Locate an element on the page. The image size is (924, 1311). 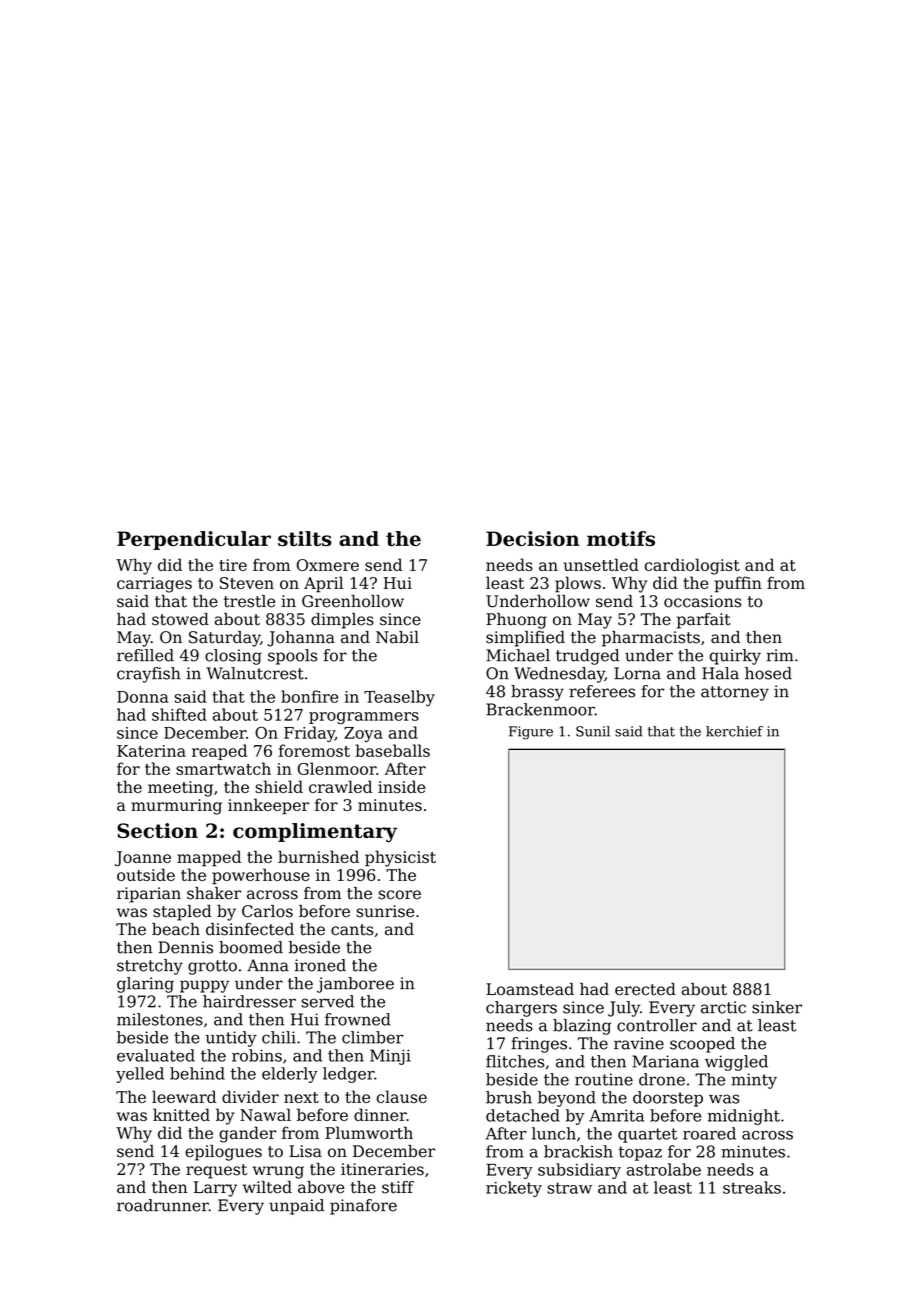
stilts is located at coordinates (305, 538).
